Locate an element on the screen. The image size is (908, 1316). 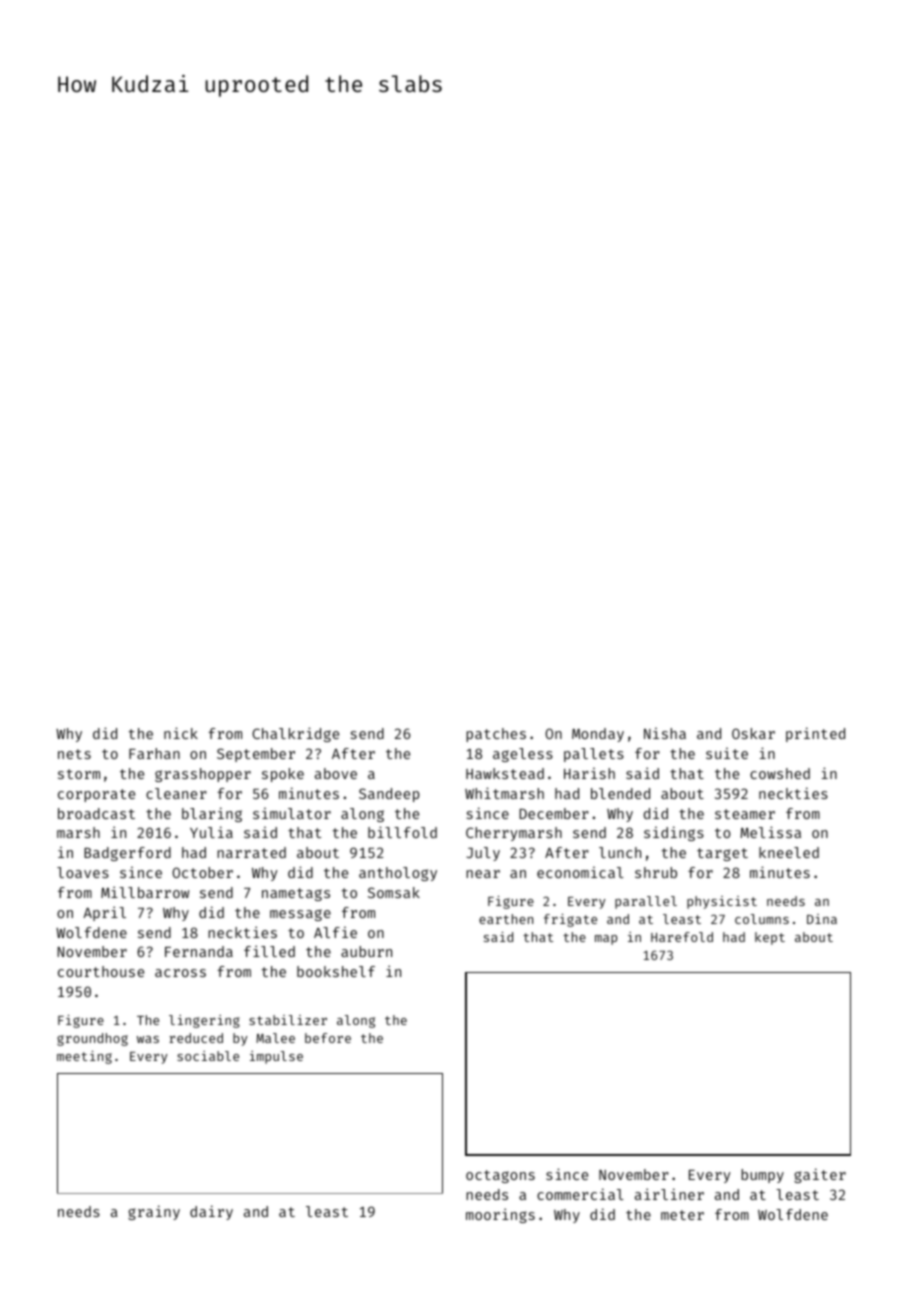
printed is located at coordinates (815, 734).
